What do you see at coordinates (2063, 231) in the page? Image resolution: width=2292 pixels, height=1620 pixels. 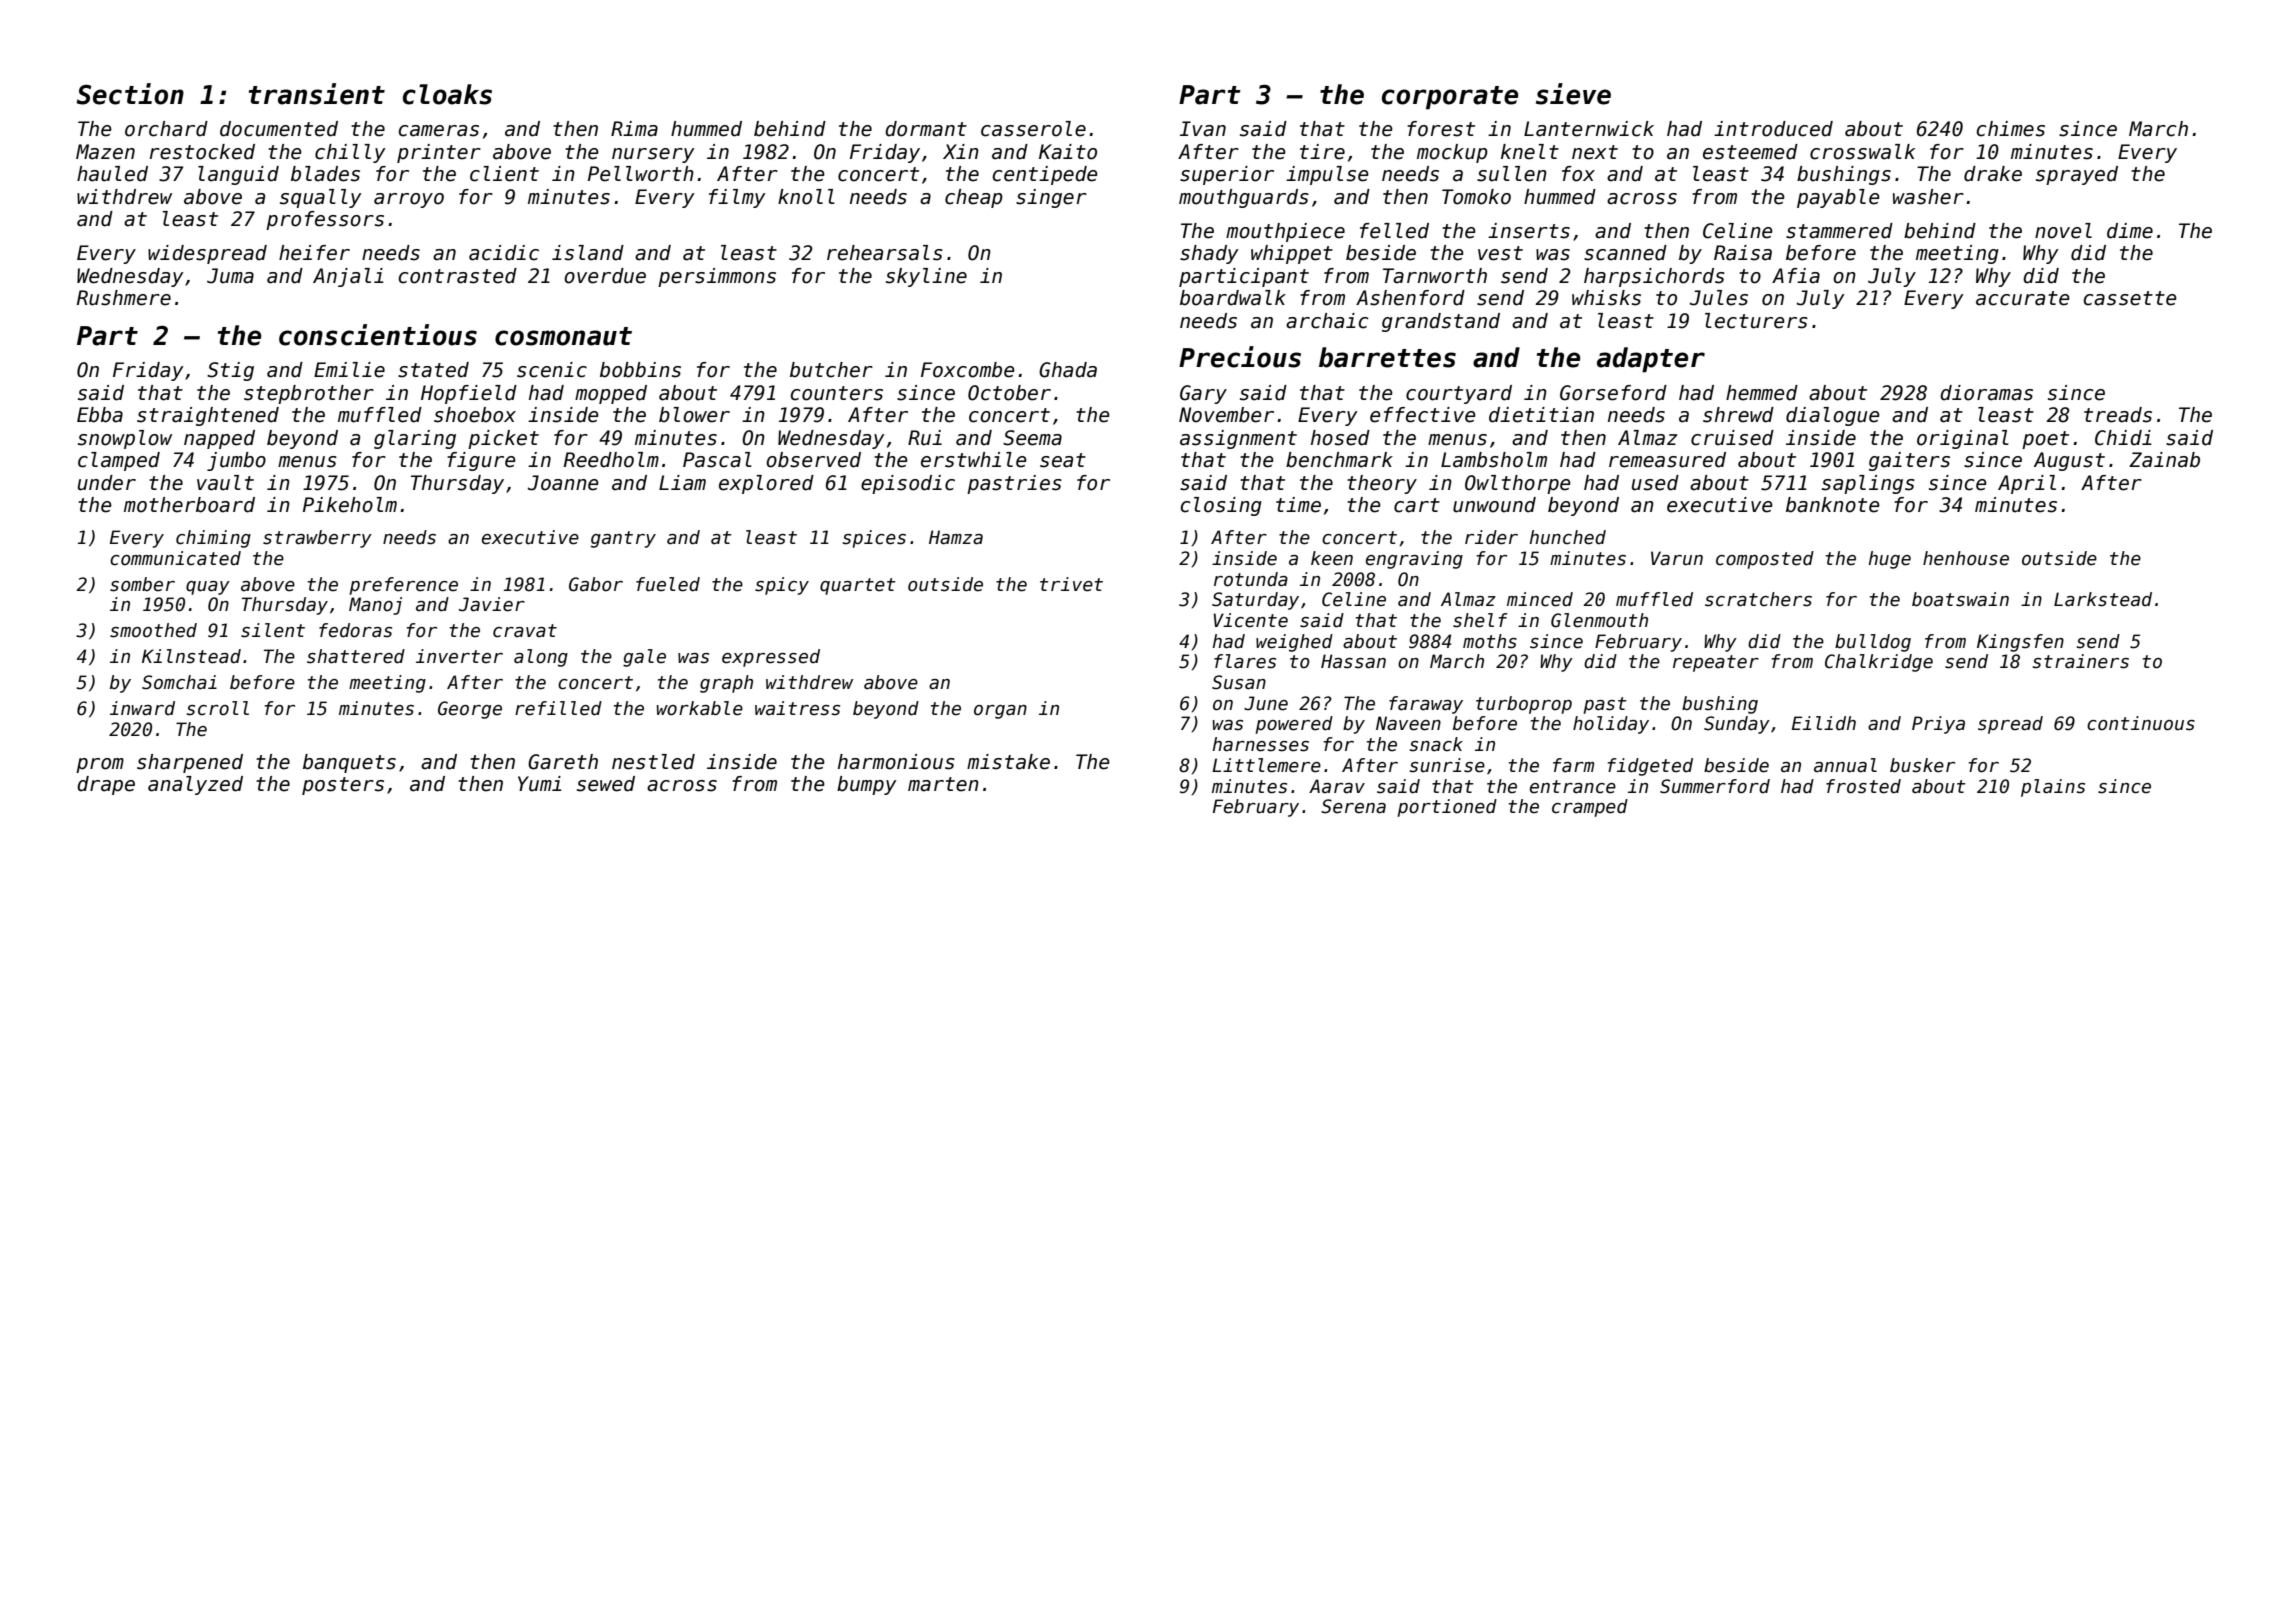 I see `novel` at bounding box center [2063, 231].
